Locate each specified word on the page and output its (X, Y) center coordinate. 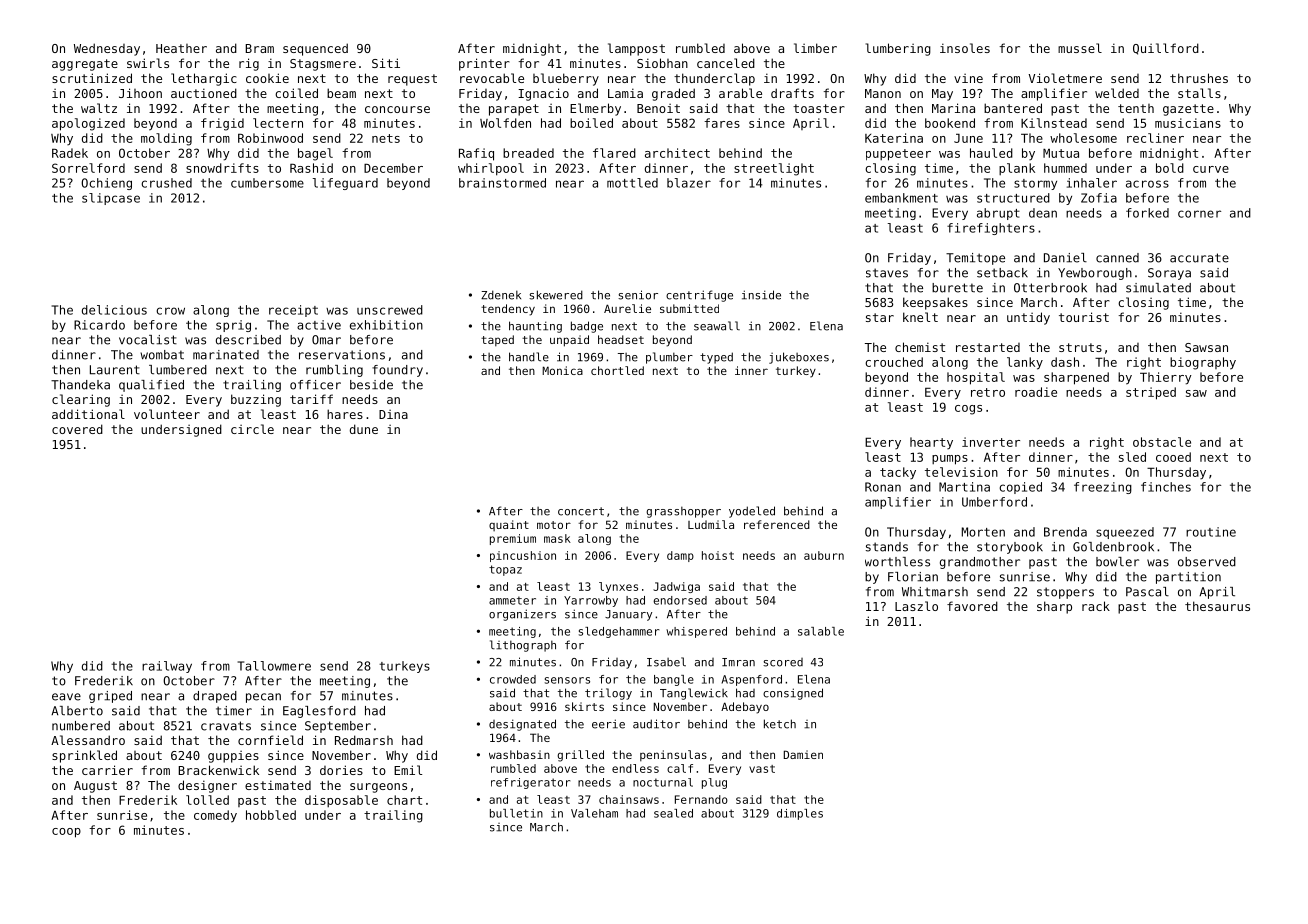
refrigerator (530, 783)
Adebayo (745, 708)
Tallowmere (274, 666)
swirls (148, 63)
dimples (800, 814)
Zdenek (501, 295)
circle (252, 429)
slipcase (111, 199)
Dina (393, 414)
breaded (528, 153)
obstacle (1162, 442)
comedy (215, 816)
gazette (1188, 110)
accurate (1199, 258)
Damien (803, 754)
